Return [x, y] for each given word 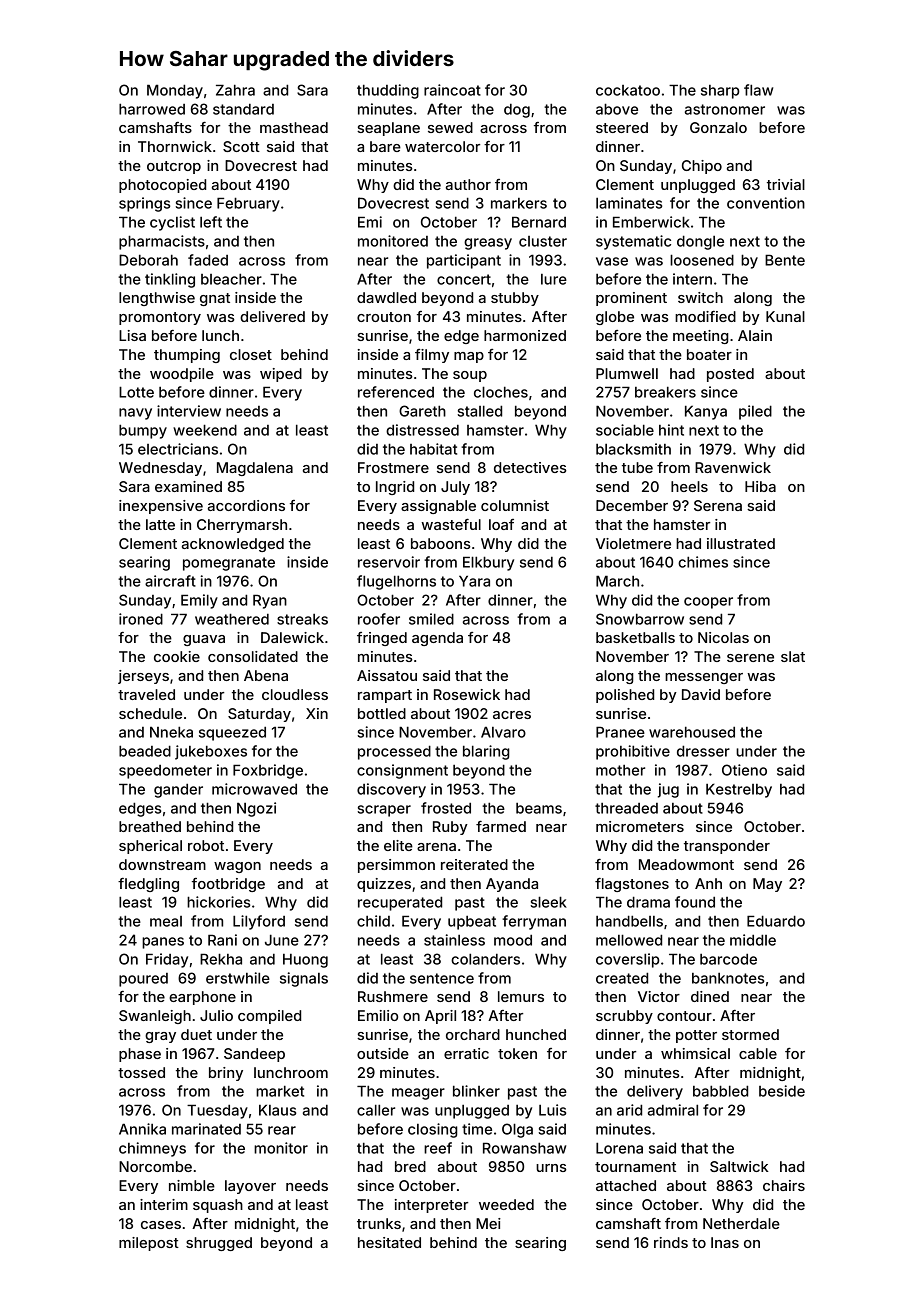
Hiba [760, 486]
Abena [266, 675]
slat [793, 656]
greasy [488, 244]
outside [383, 1053]
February [248, 204]
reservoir [389, 562]
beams [539, 808]
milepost [149, 1244]
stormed [750, 1034]
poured [143, 980]
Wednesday [160, 469]
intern [692, 279]
